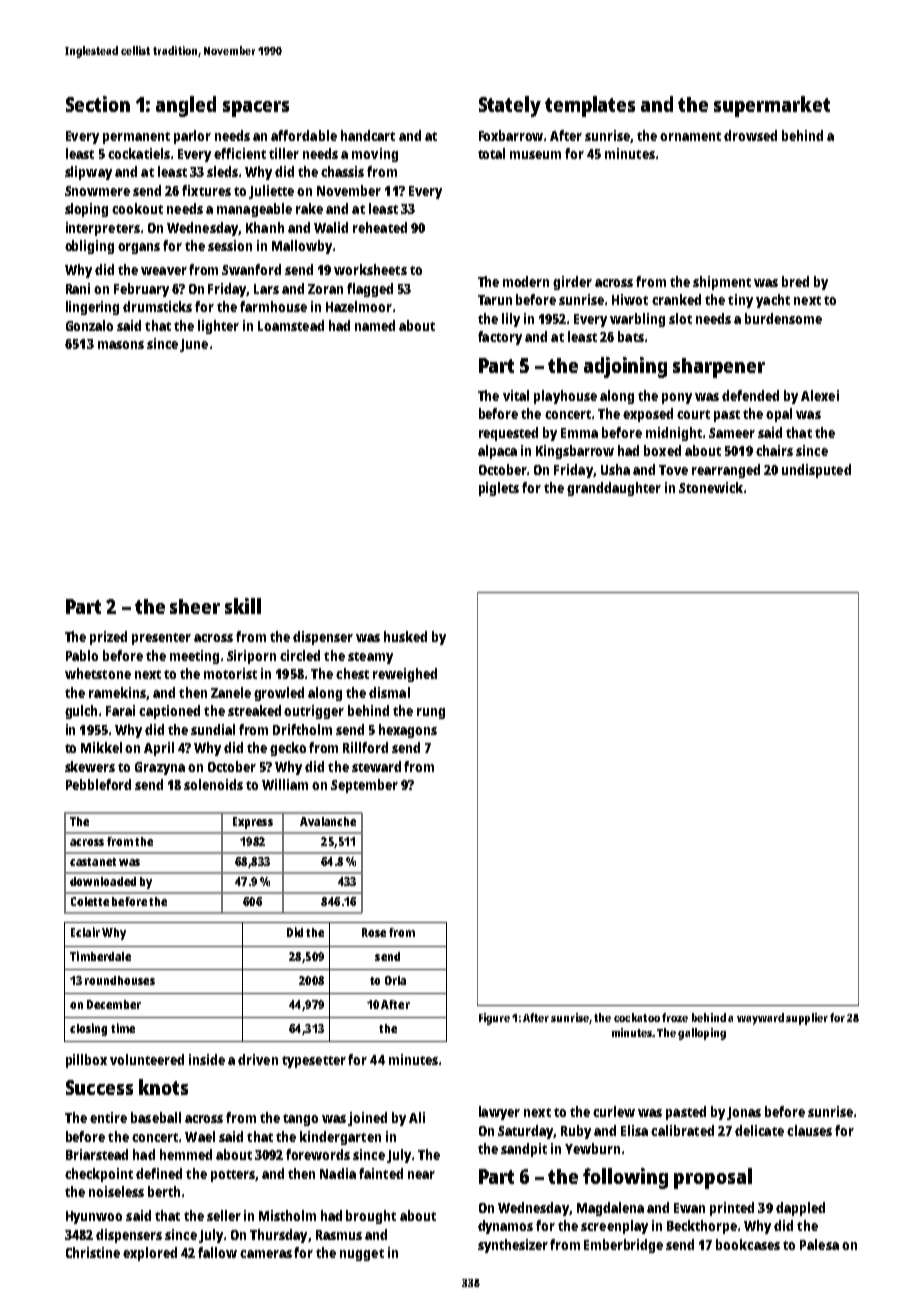  Describe the element at coordinates (186, 106) in the screenshot. I see `angled` at that location.
